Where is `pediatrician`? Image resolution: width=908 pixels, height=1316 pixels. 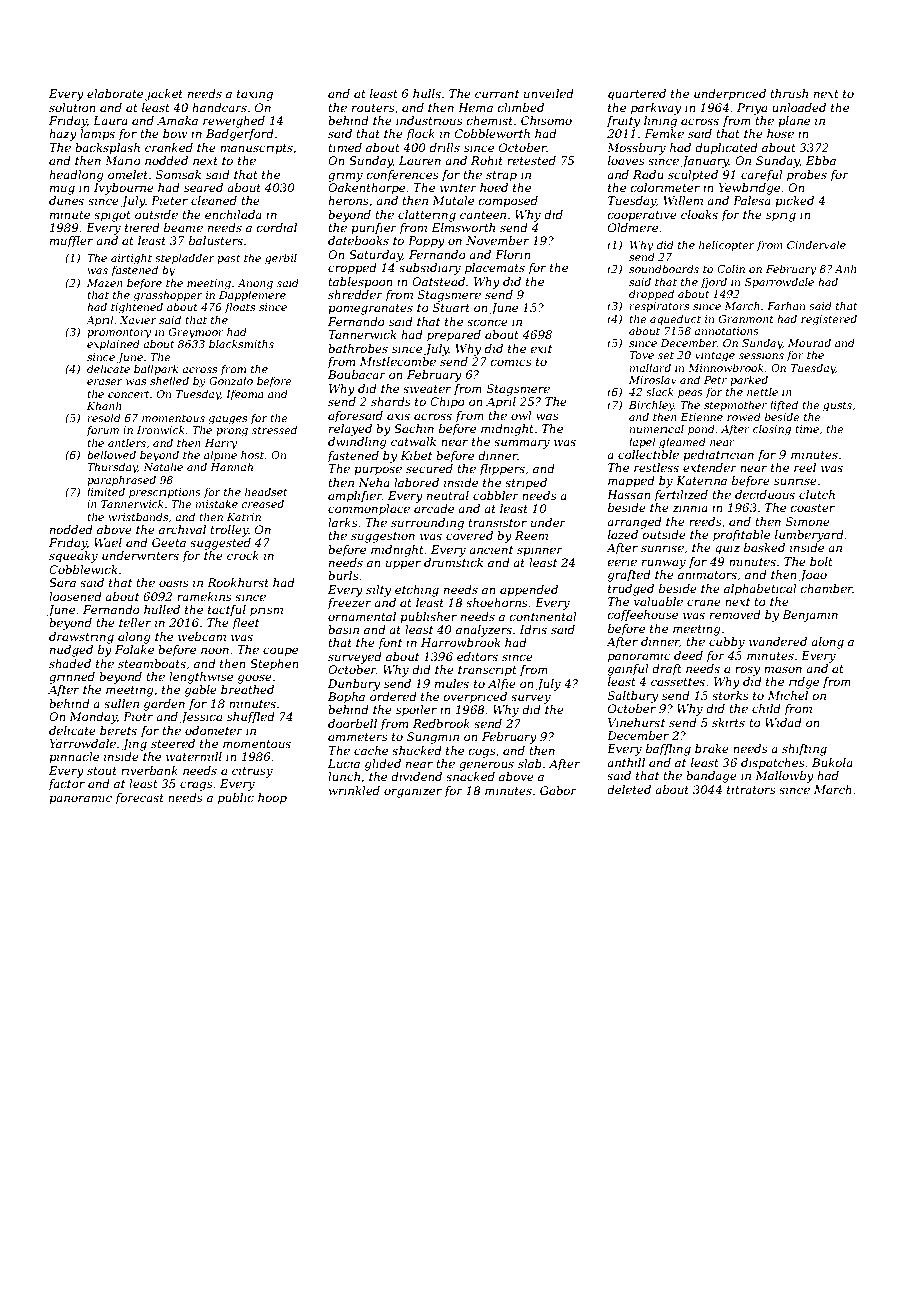 pediatrician is located at coordinates (718, 456).
